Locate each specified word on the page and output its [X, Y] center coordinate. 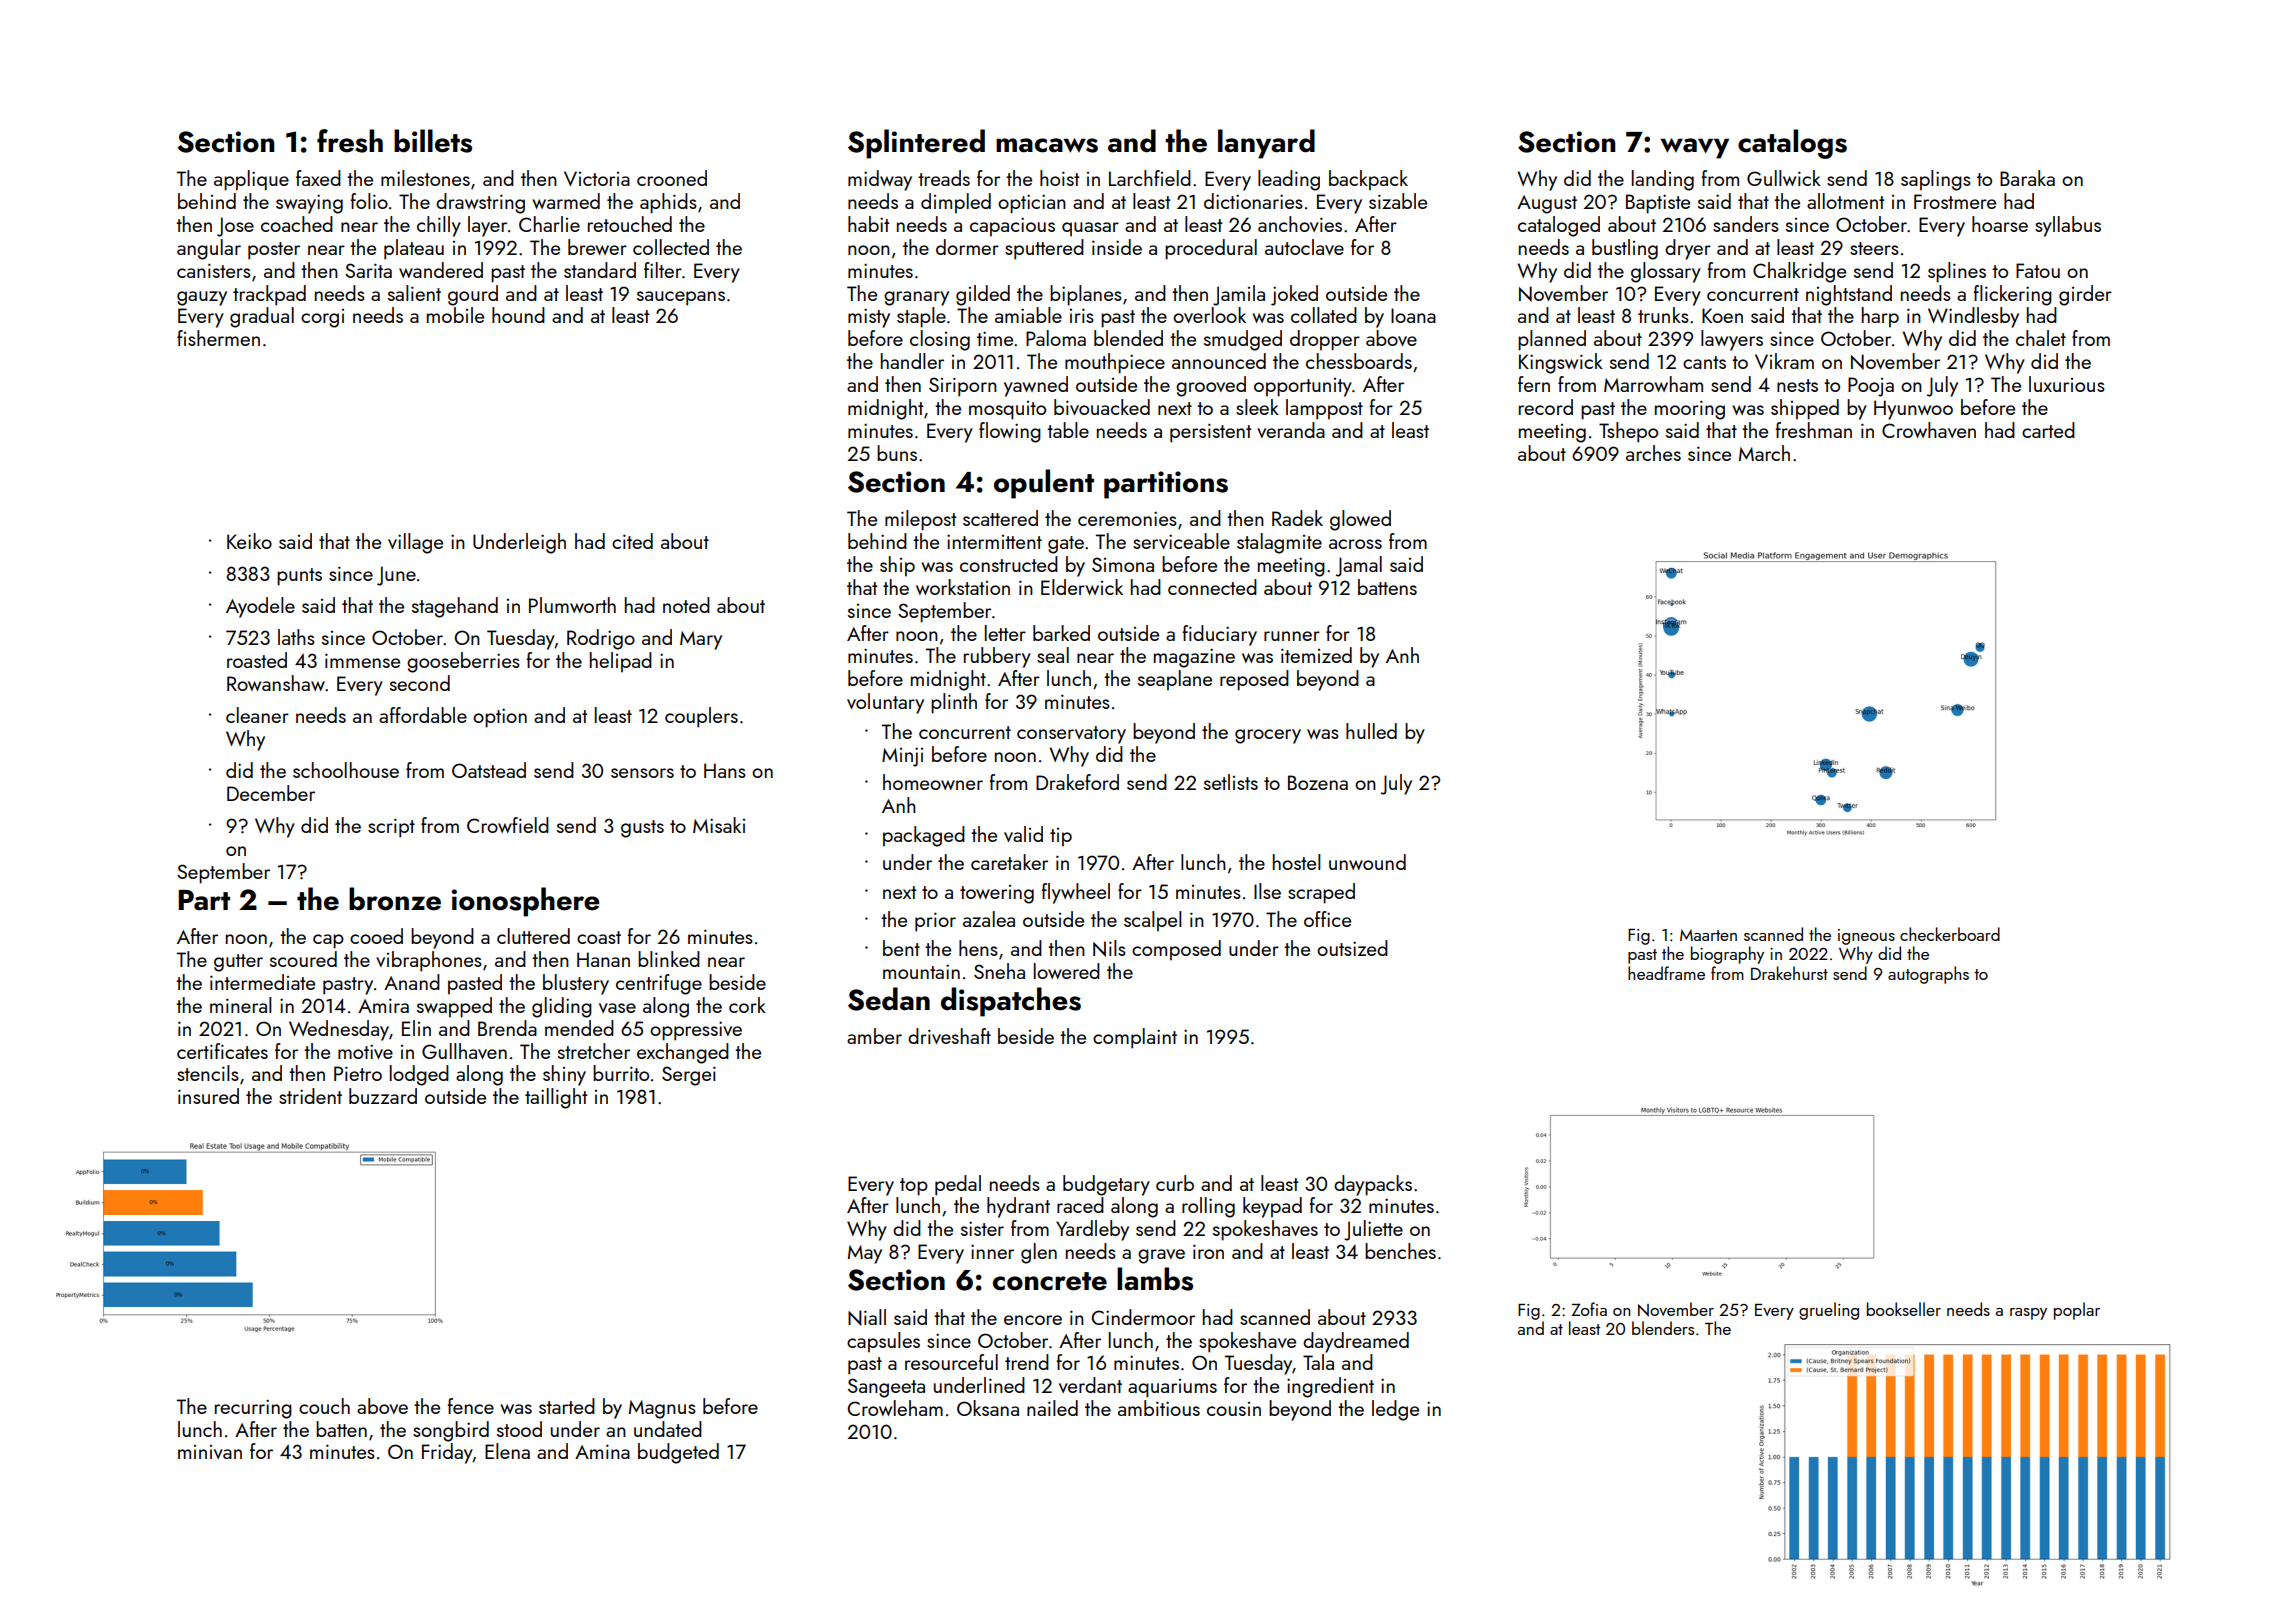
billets [433, 141]
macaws [1047, 145]
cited [632, 541]
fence [470, 1406]
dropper [1325, 340]
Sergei [689, 1076]
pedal [958, 1185]
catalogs [1792, 144]
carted [2048, 430]
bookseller [1904, 1309]
